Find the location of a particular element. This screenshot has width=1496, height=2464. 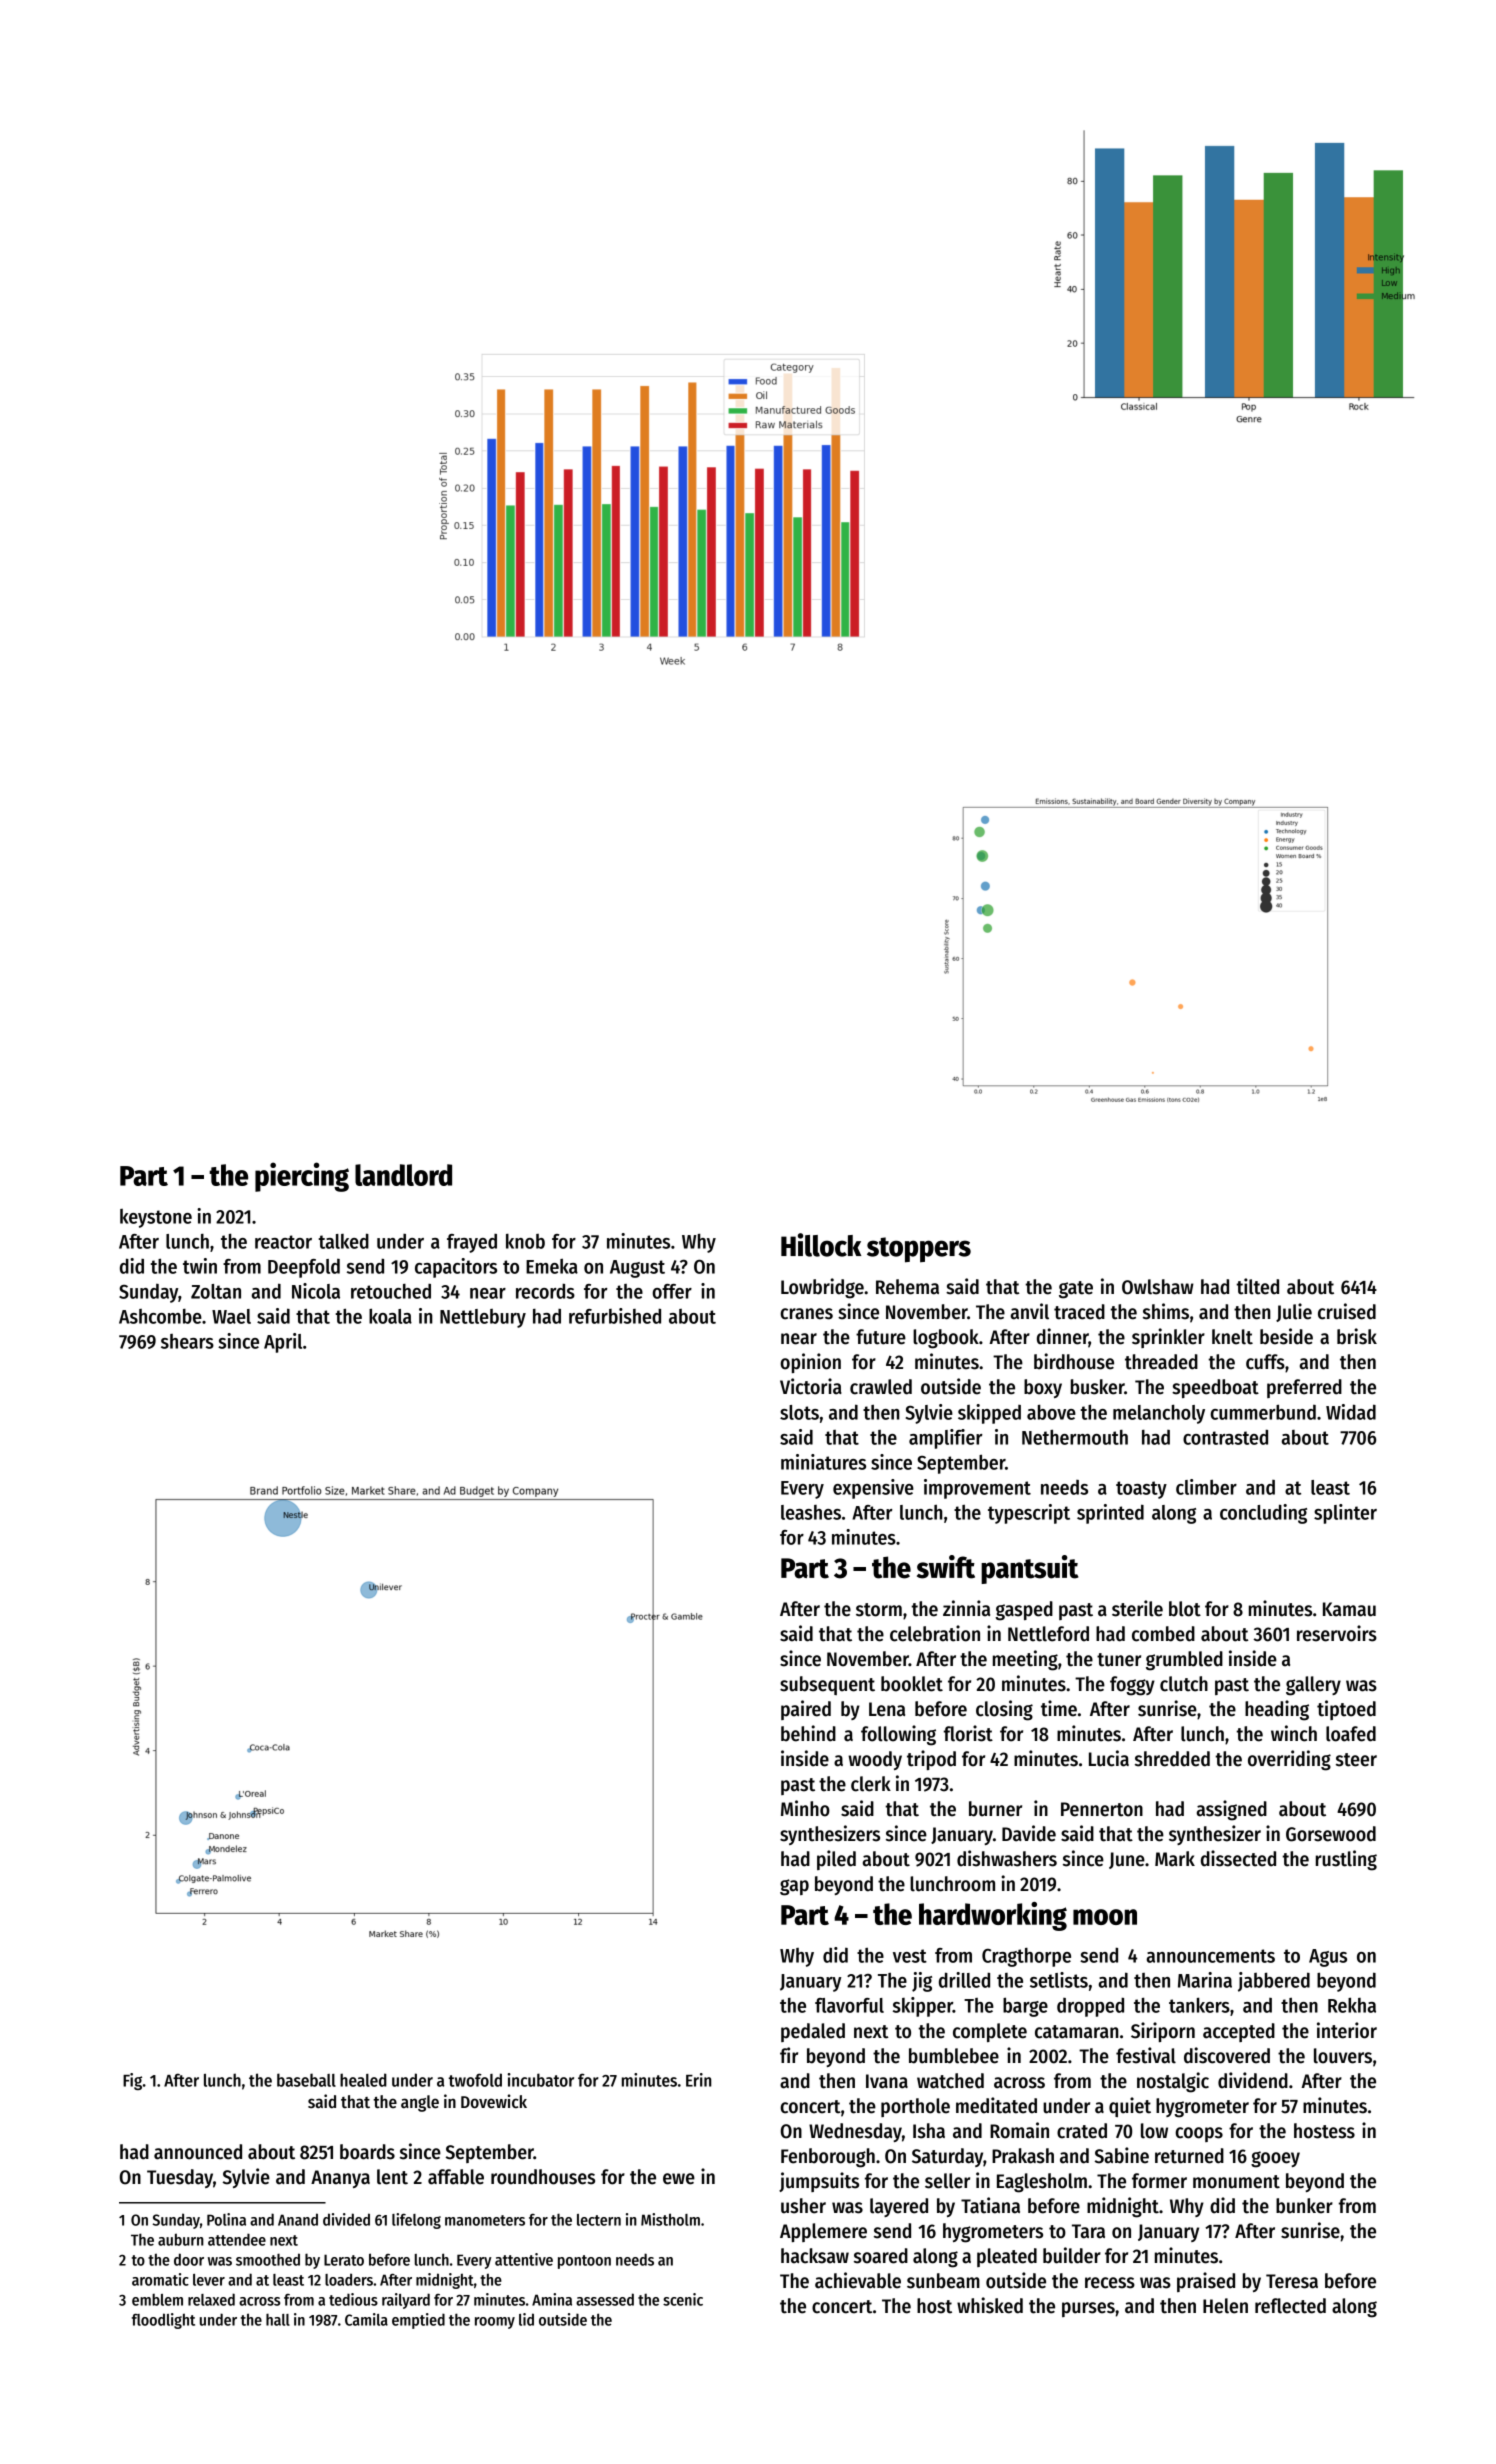

Lowbridge is located at coordinates (822, 1288).
